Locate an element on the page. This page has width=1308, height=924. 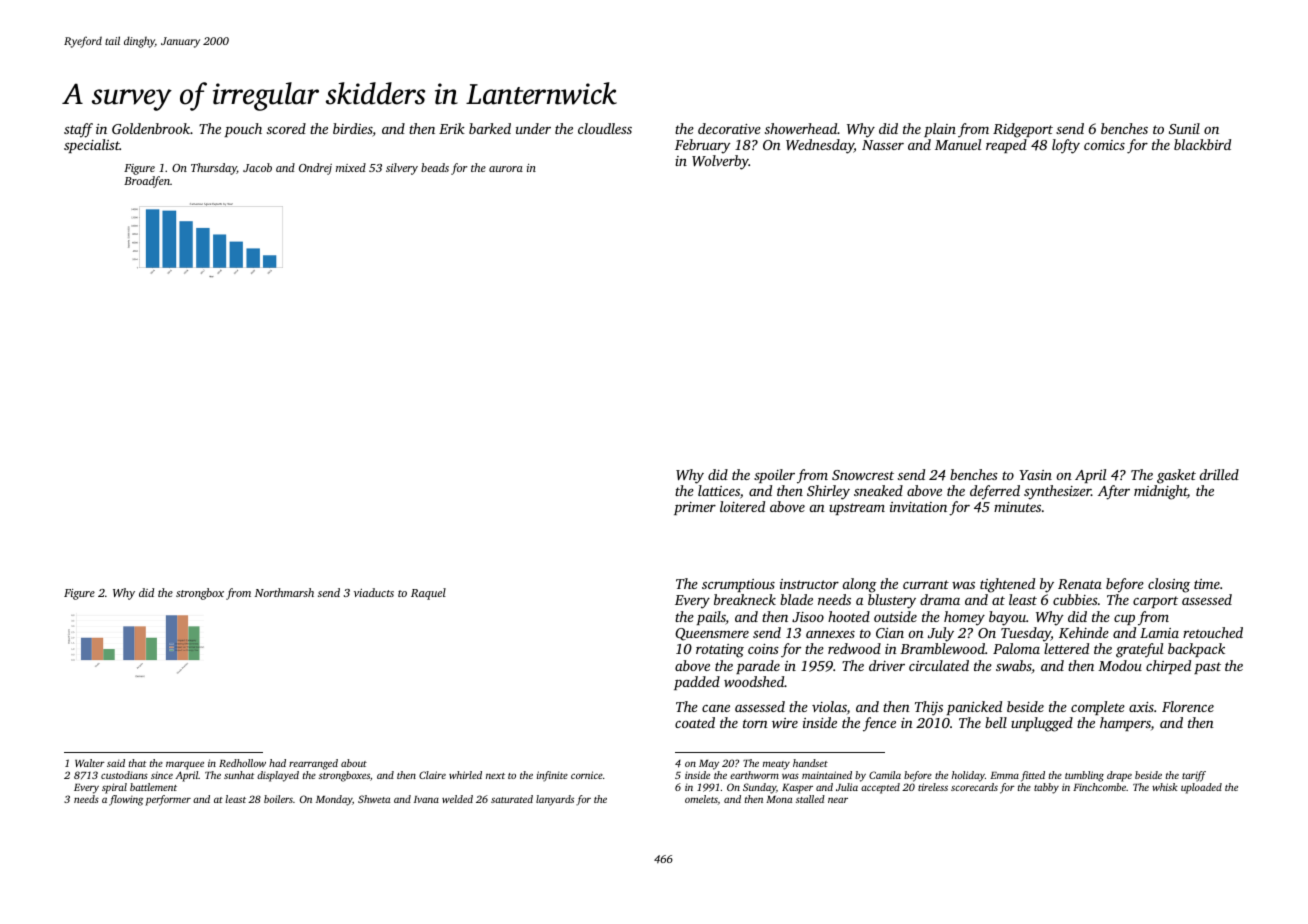
specialist is located at coordinates (92, 146).
